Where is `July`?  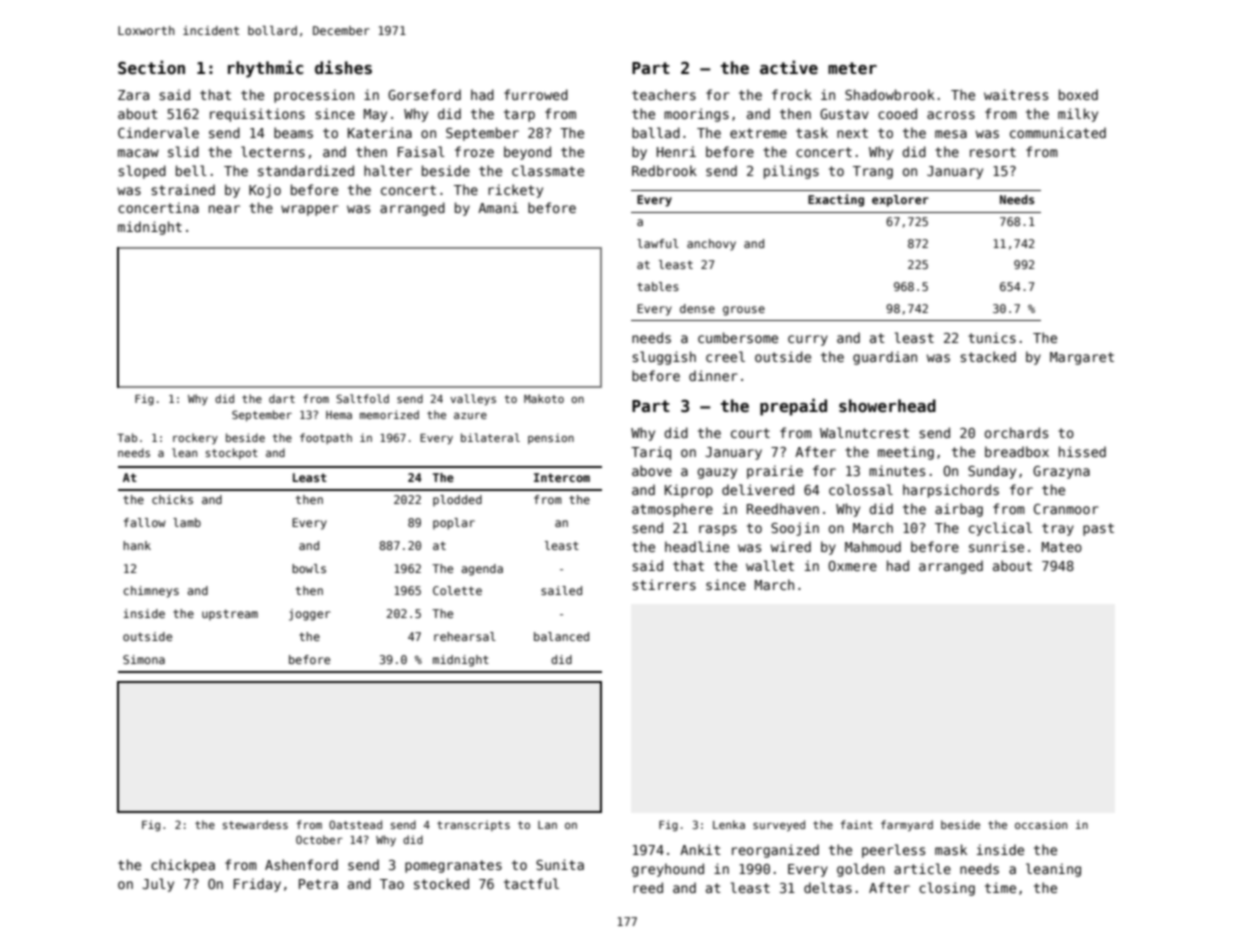 July is located at coordinates (158, 885).
